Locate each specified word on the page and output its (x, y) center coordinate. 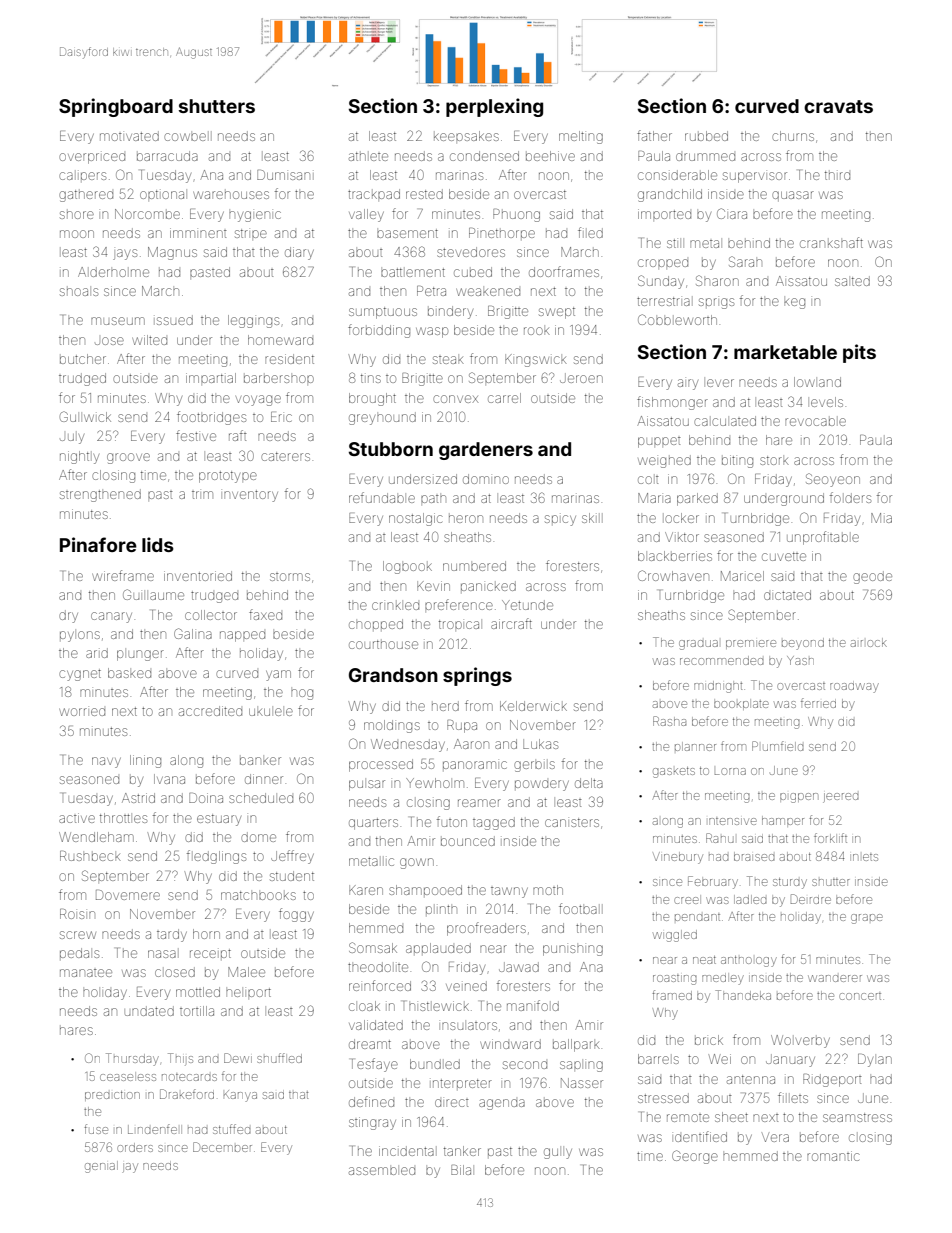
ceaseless (128, 1077)
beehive (550, 156)
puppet (659, 442)
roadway (854, 688)
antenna (751, 1079)
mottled (198, 992)
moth (548, 890)
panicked (488, 586)
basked (129, 673)
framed (672, 995)
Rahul (720, 838)
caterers (285, 456)
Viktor (682, 537)
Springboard (116, 107)
